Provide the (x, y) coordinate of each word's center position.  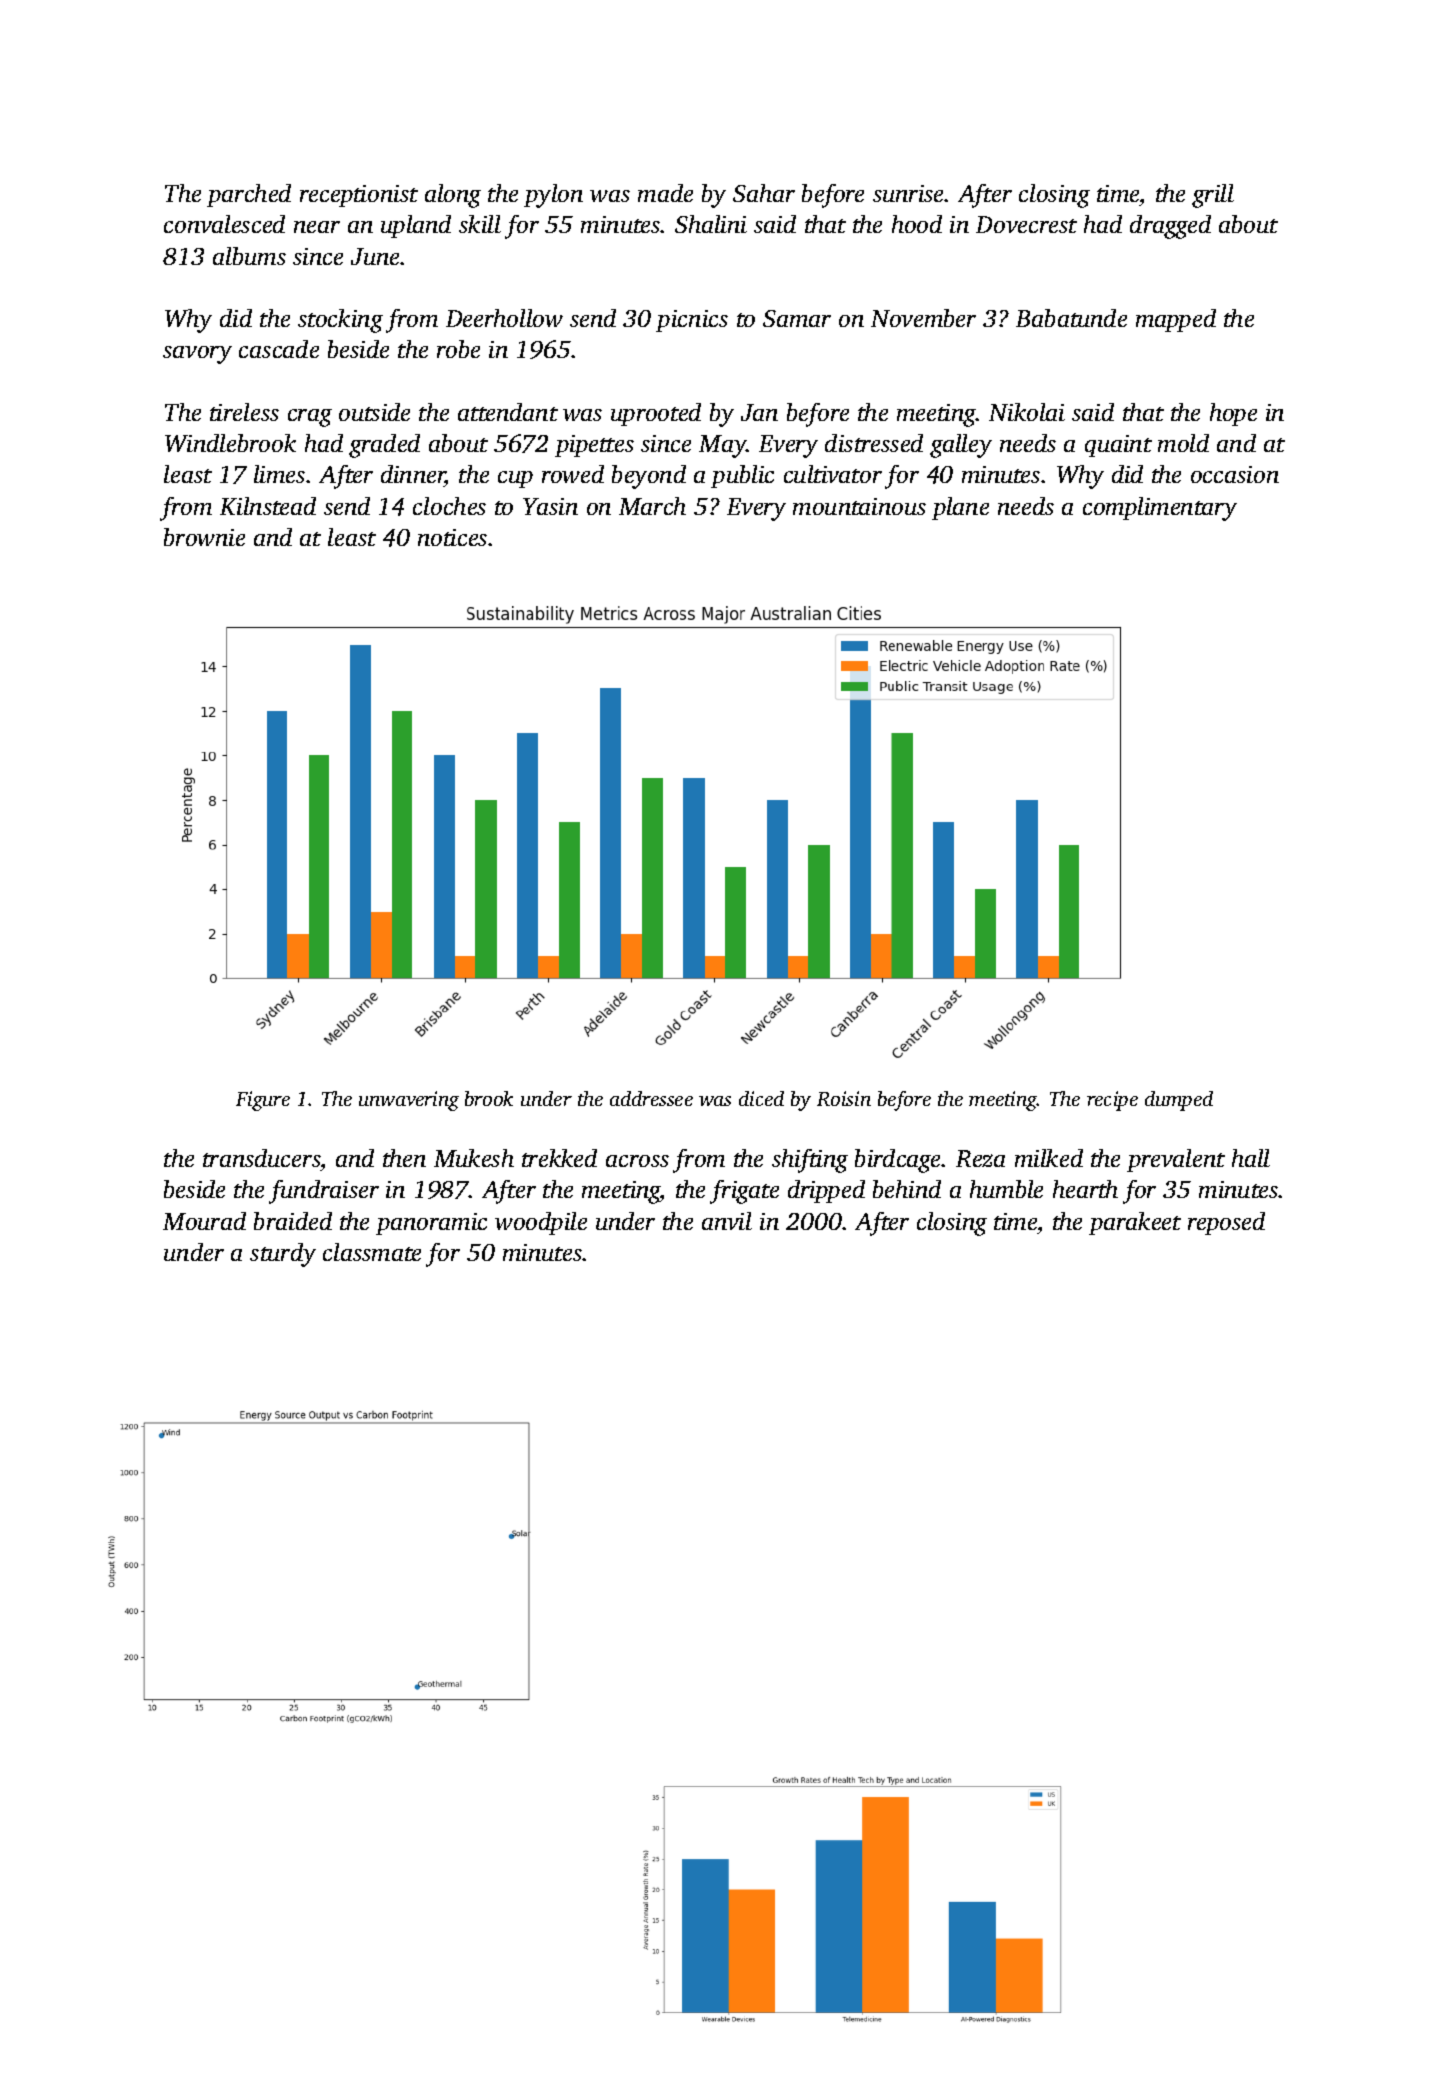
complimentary (1160, 509)
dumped (1179, 1101)
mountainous (859, 506)
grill (1213, 196)
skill (480, 224)
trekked (559, 1158)
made (665, 193)
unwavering (409, 1101)
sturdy (283, 1255)
